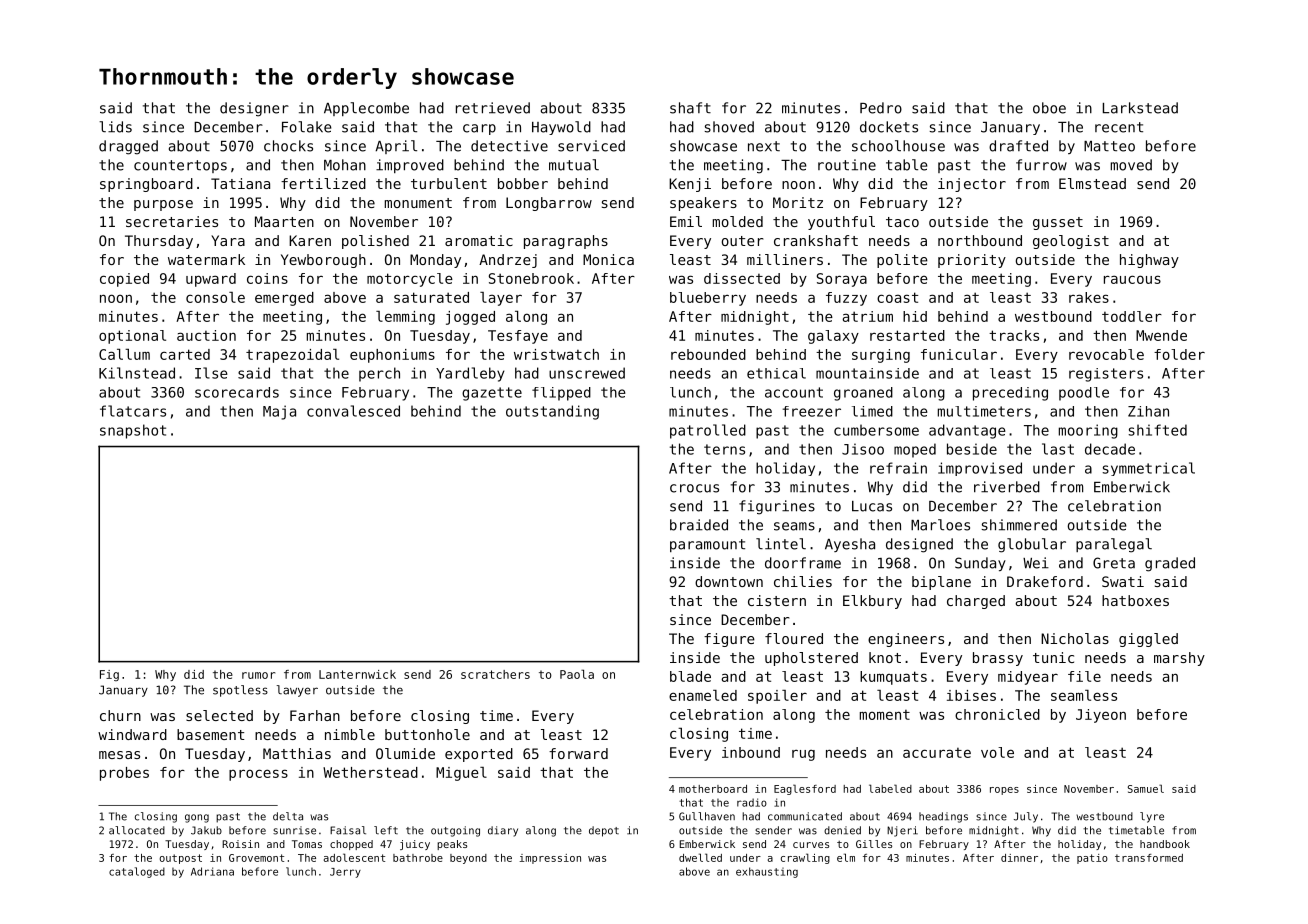  Describe the element at coordinates (902, 222) in the screenshot. I see `taco` at that location.
